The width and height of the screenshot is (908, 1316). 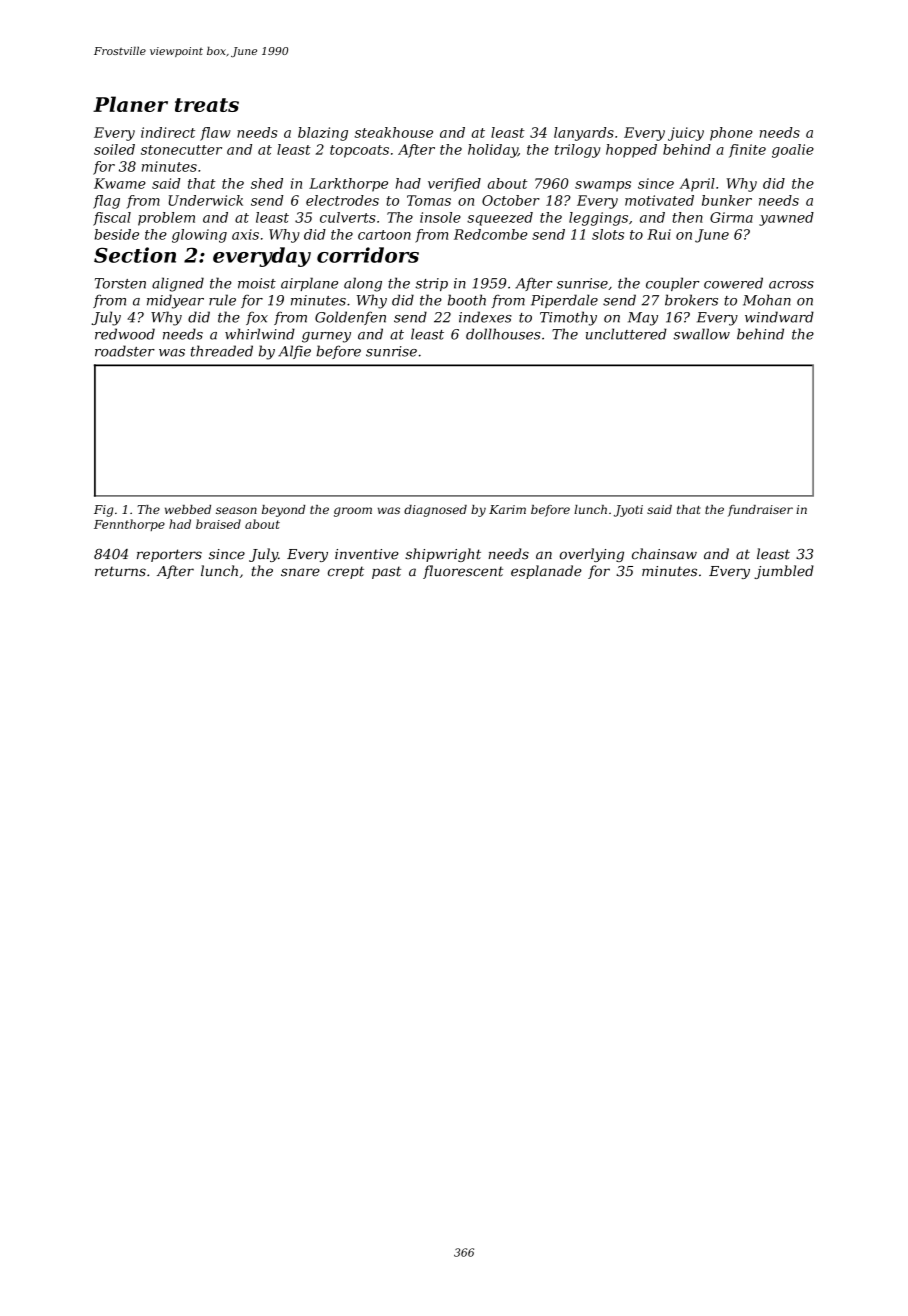 I want to click on Alfie, so click(x=294, y=352).
